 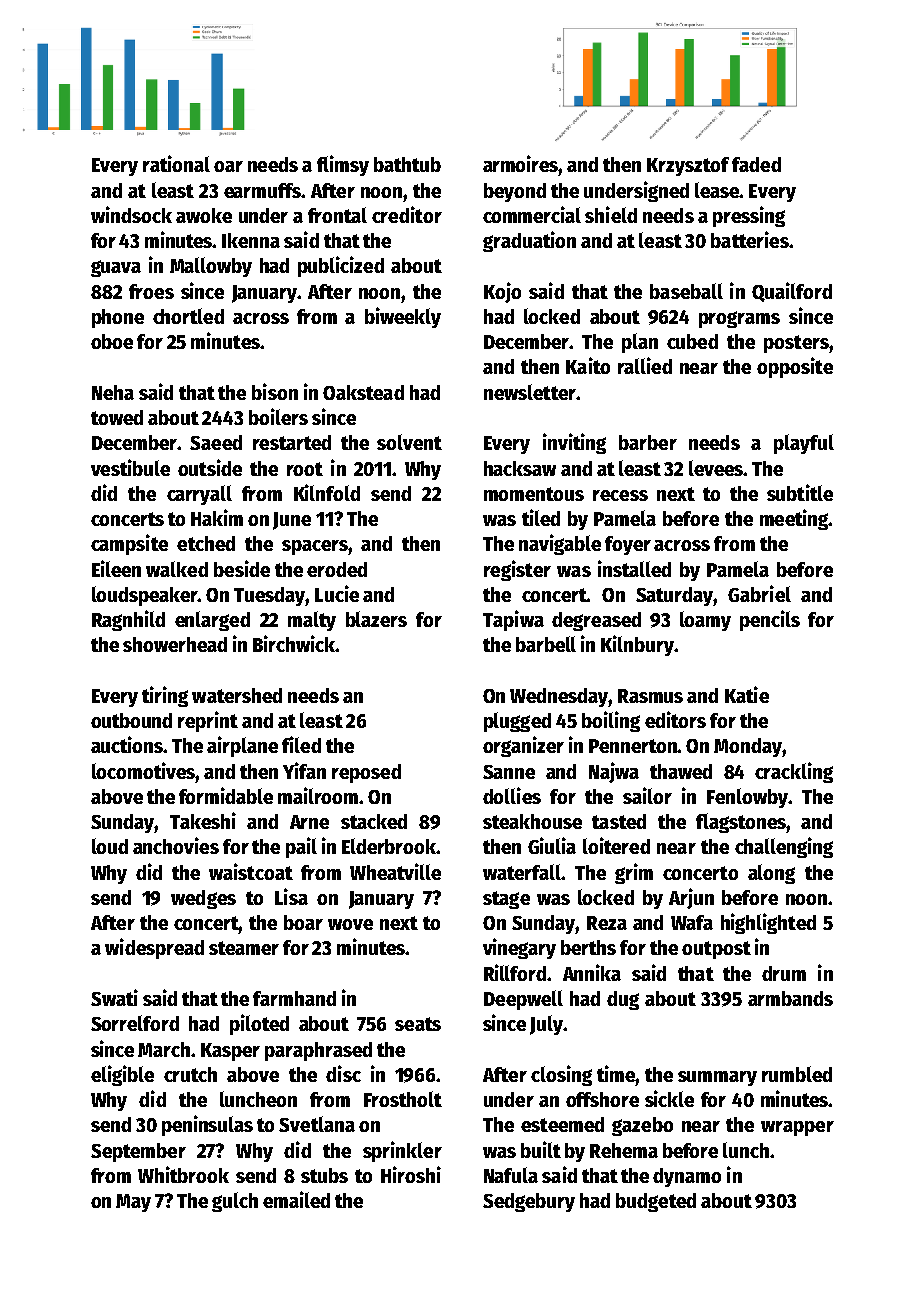 What do you see at coordinates (692, 922) in the screenshot?
I see `Wafa` at bounding box center [692, 922].
